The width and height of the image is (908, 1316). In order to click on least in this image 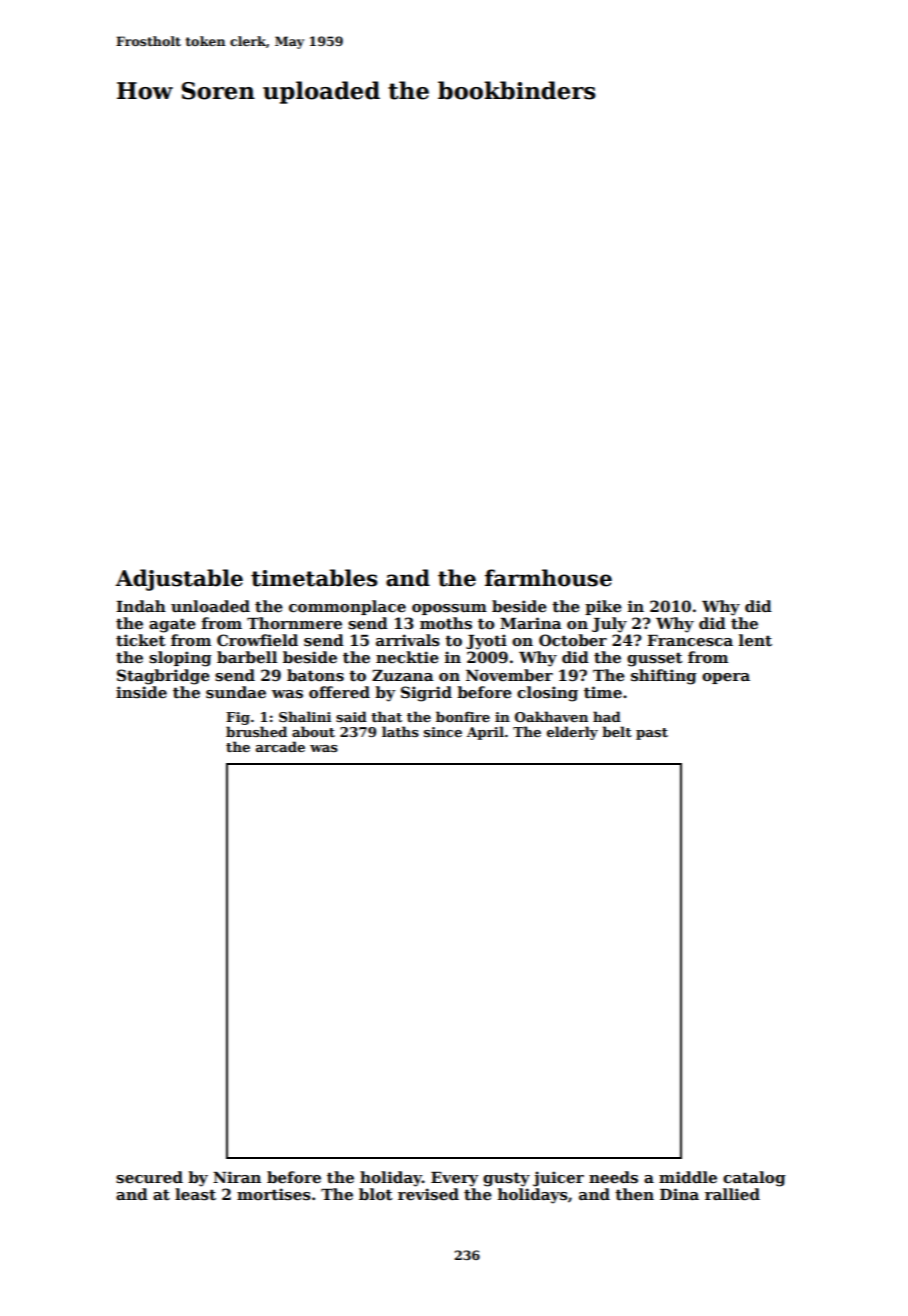, I will do `click(195, 1194)`.
